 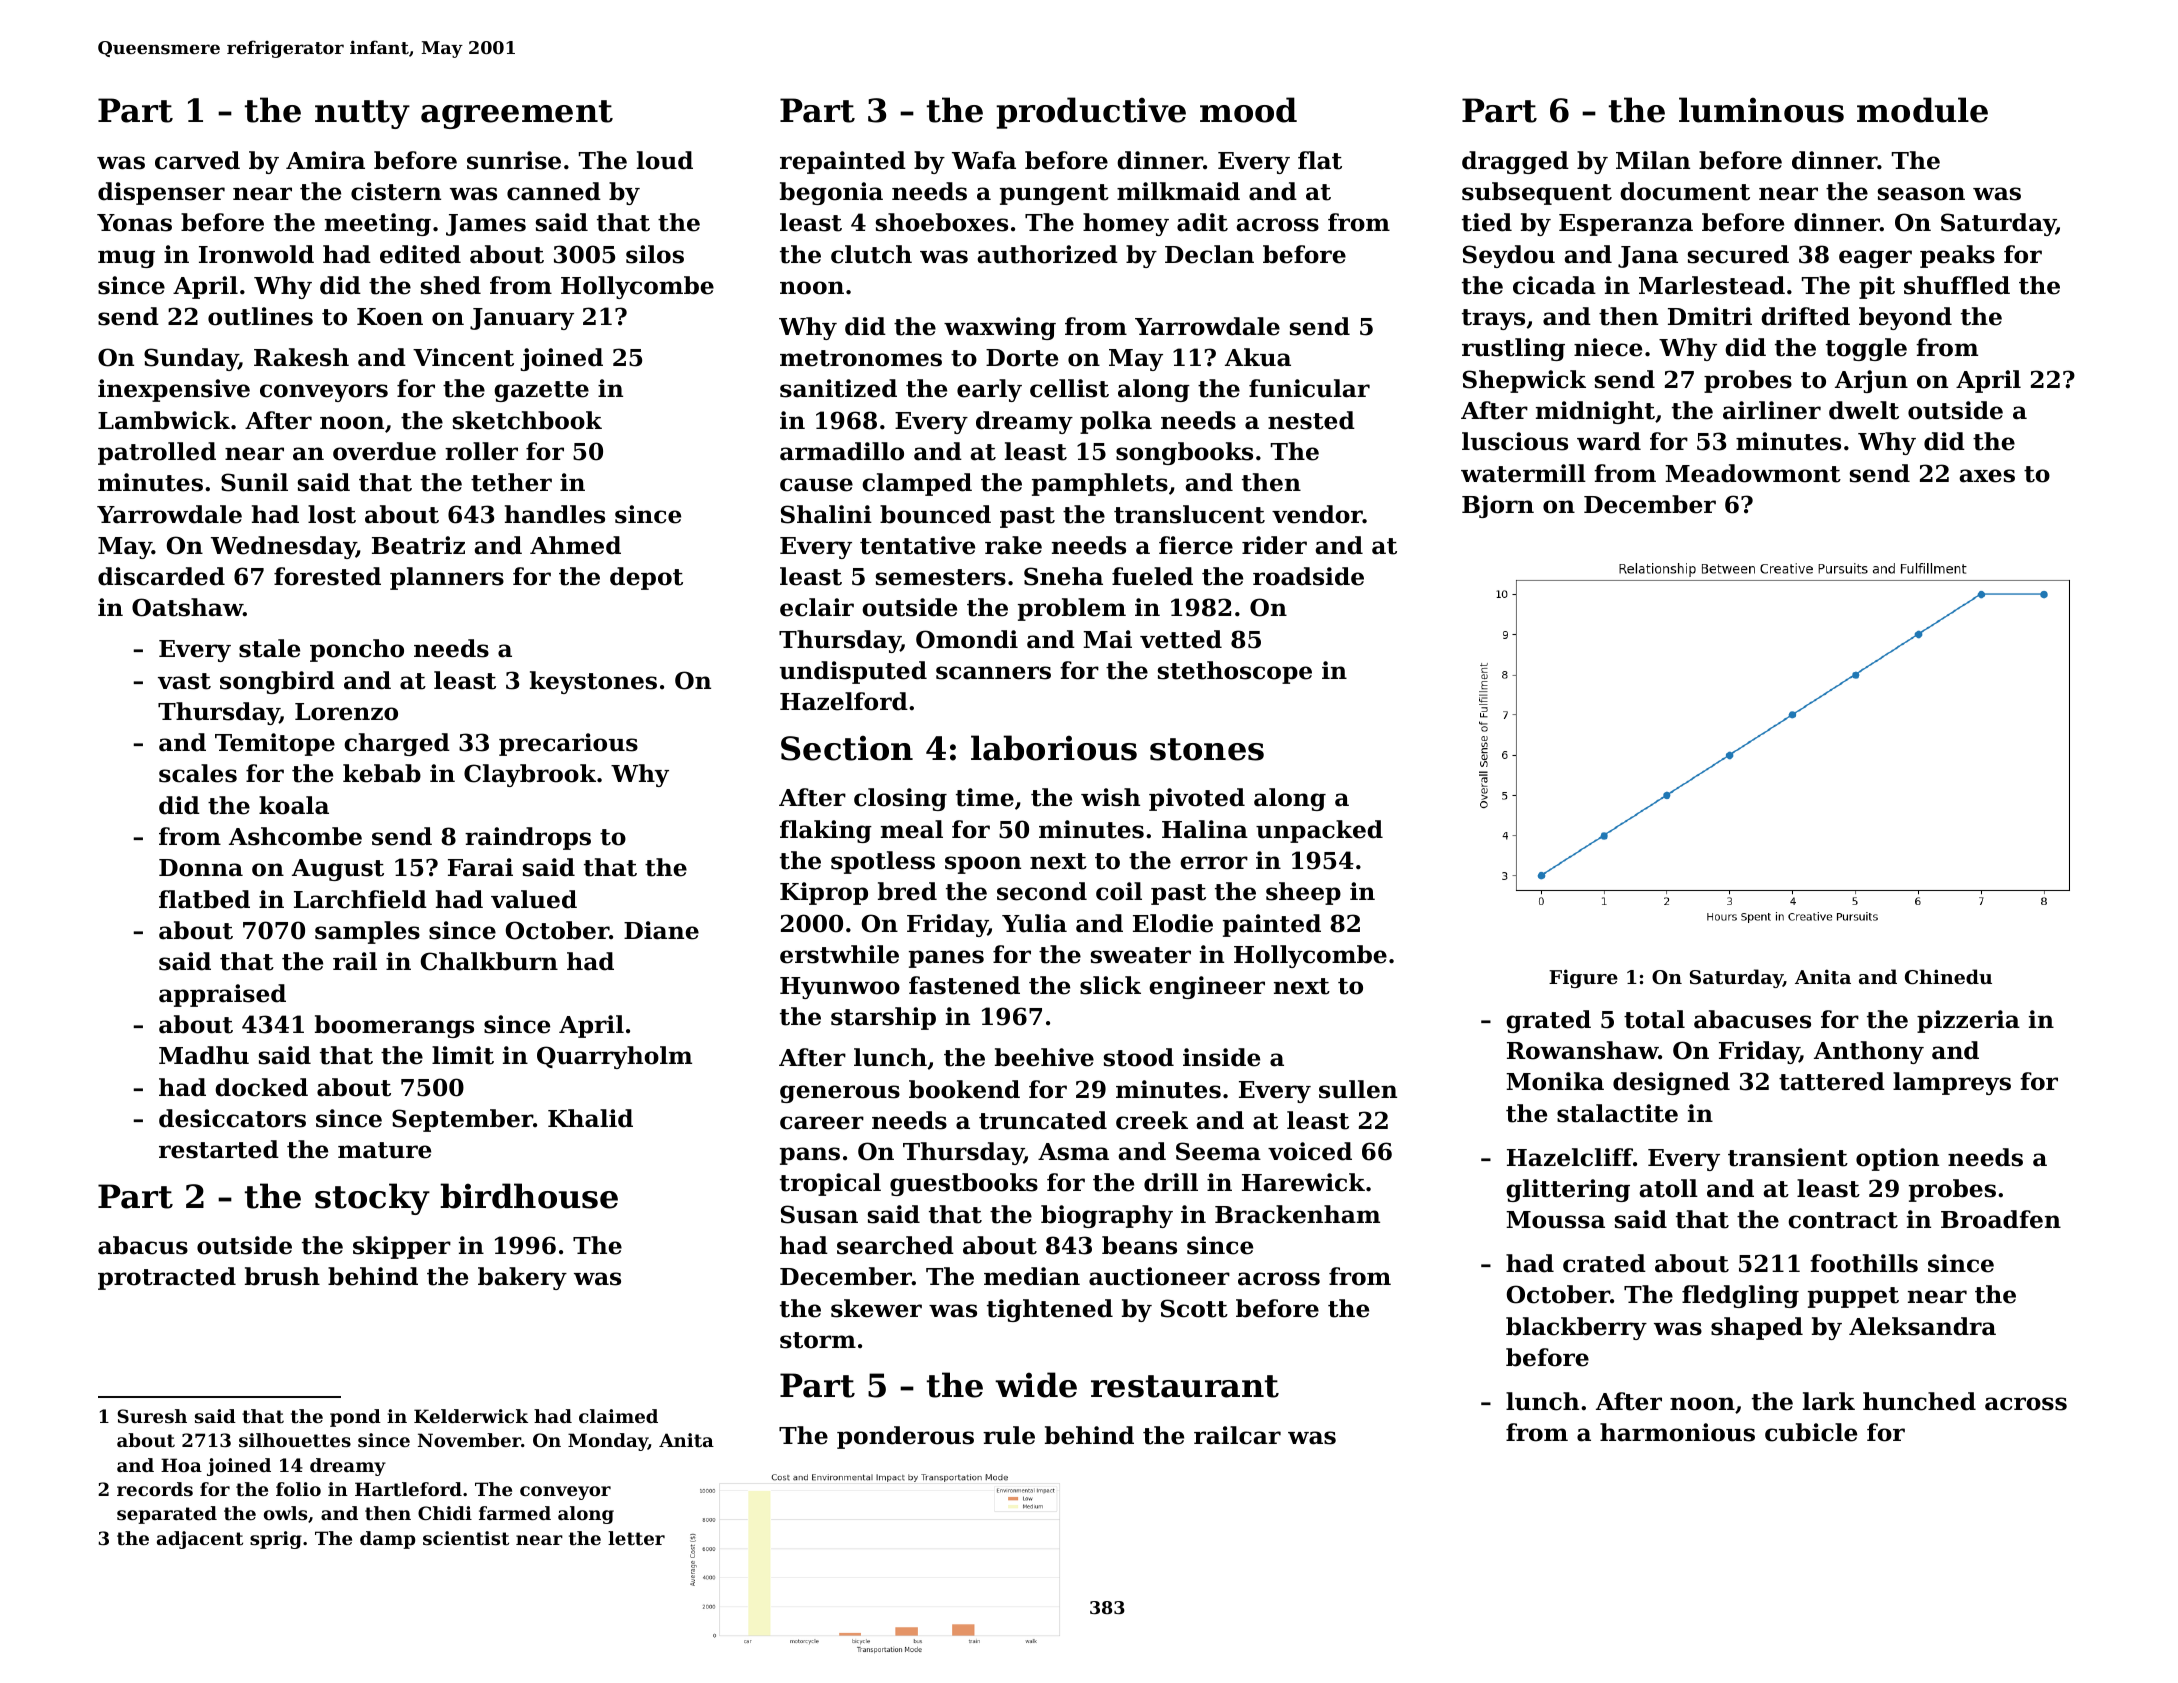 What do you see at coordinates (636, 1538) in the screenshot?
I see `letter` at bounding box center [636, 1538].
